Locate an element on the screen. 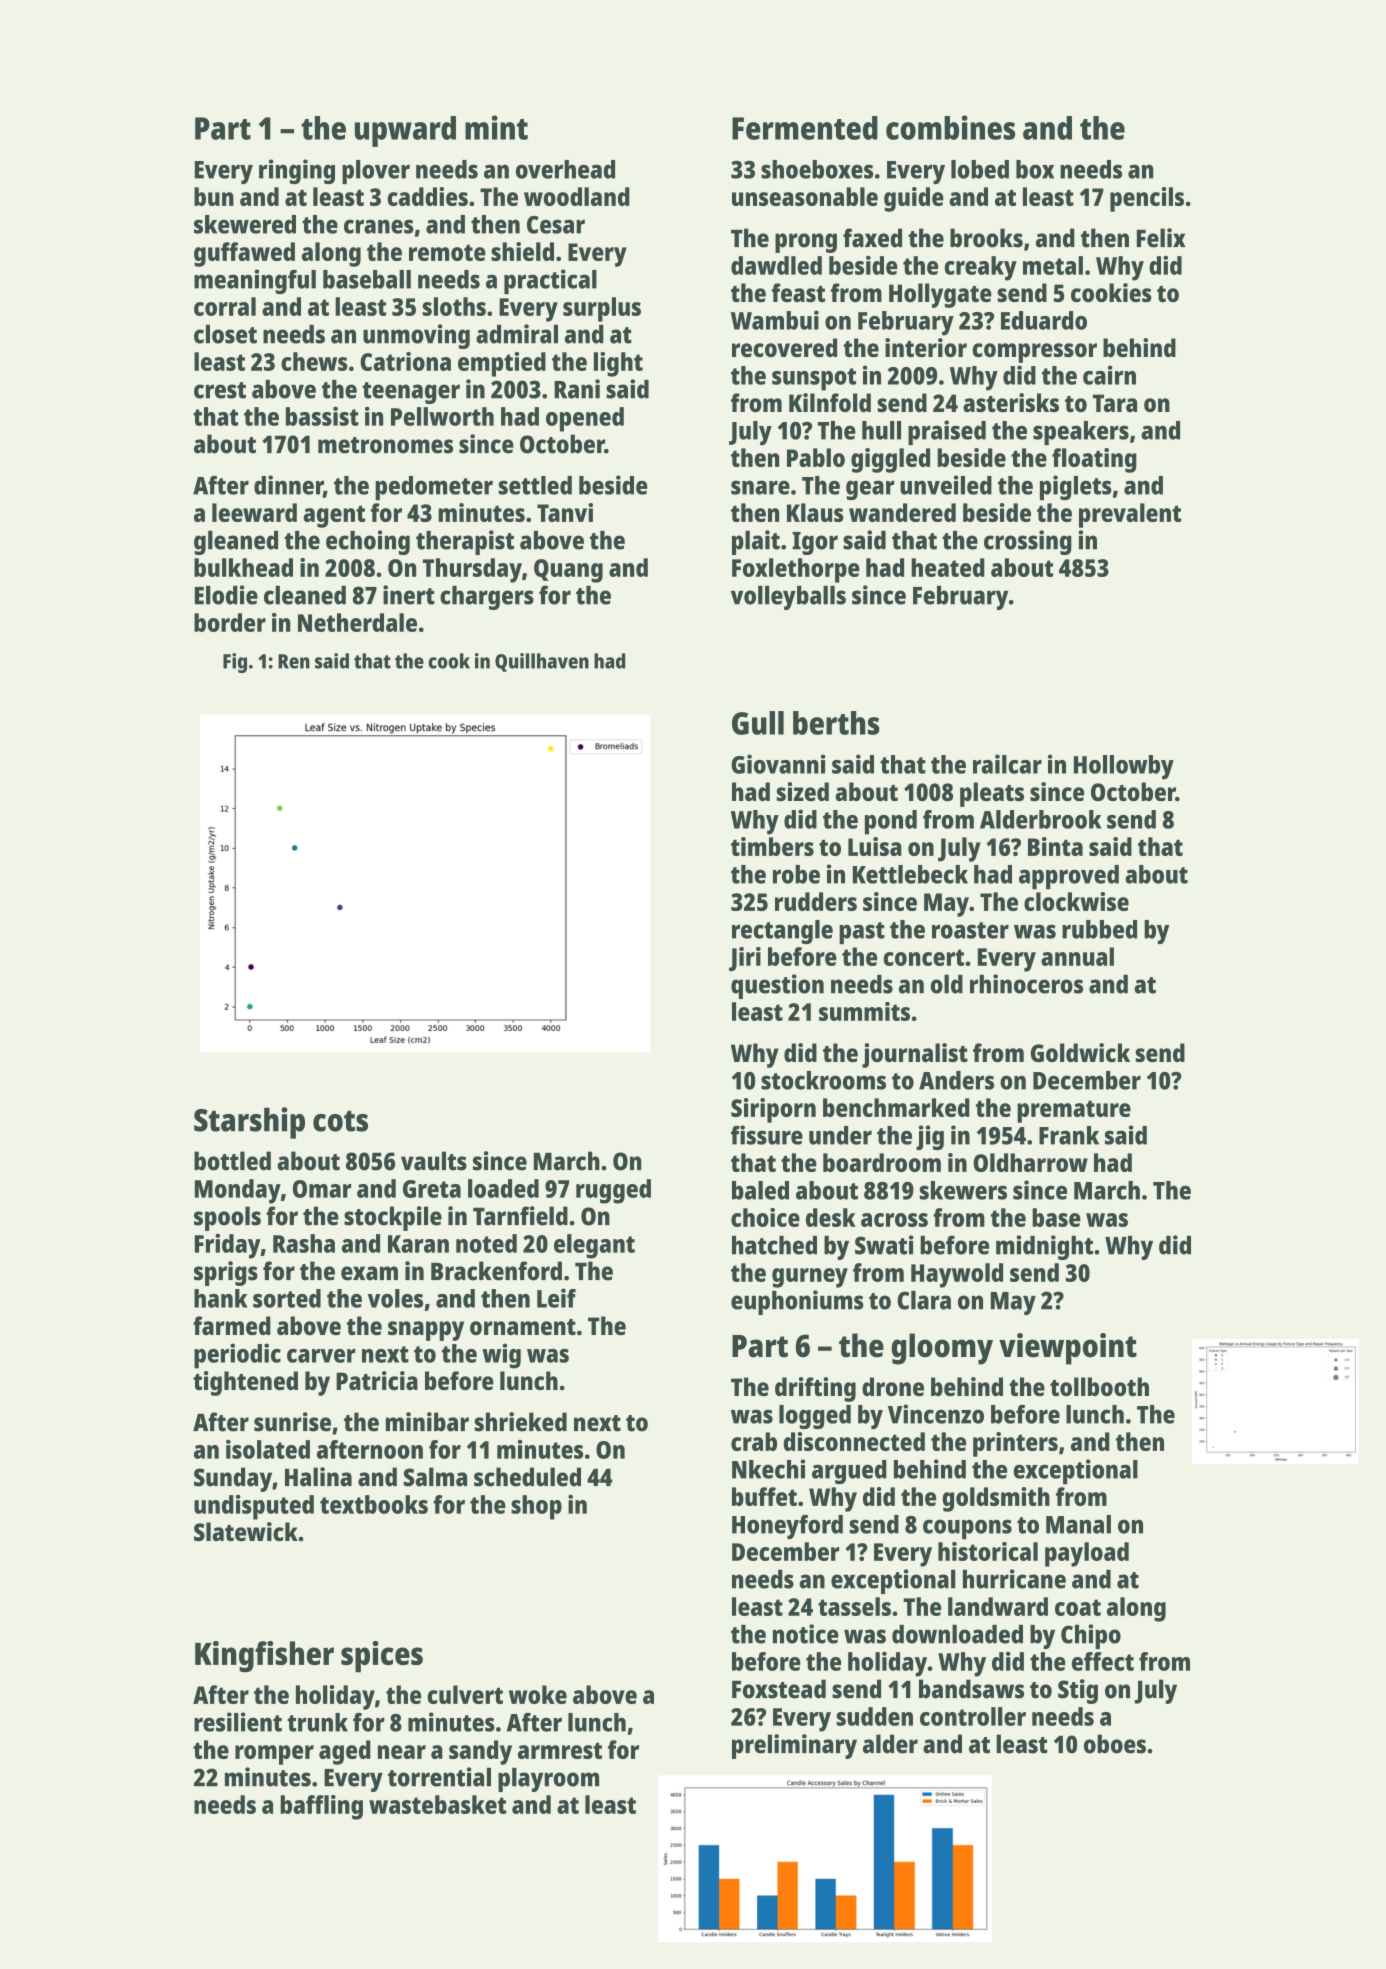 Image resolution: width=1386 pixels, height=1969 pixels. Fermented is located at coordinates (805, 128).
